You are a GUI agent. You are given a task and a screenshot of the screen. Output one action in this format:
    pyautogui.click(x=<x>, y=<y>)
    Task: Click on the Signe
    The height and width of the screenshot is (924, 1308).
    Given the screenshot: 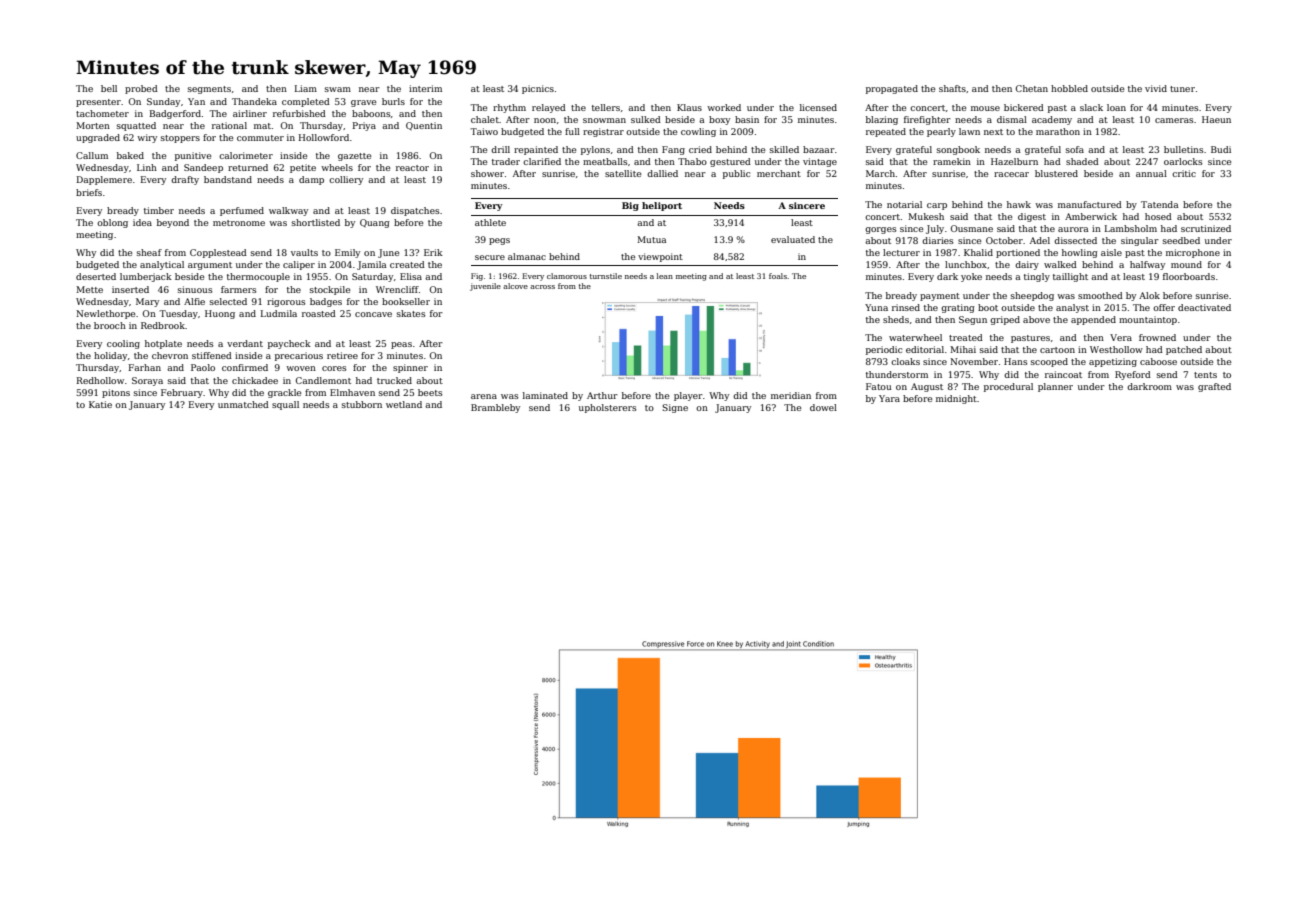 What is the action you would take?
    pyautogui.click(x=675, y=408)
